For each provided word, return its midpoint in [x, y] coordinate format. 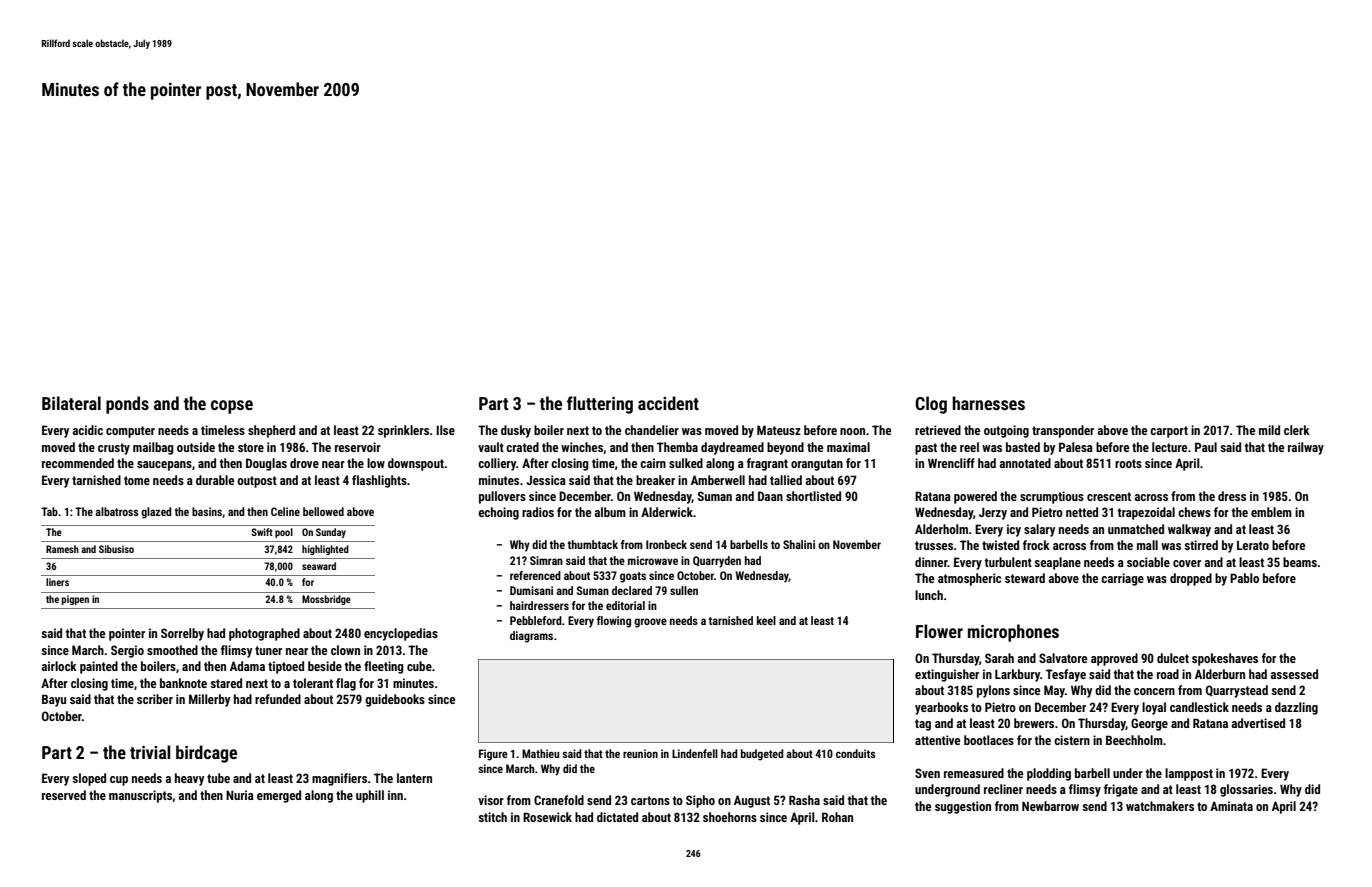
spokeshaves [1225, 659]
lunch [929, 595]
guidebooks [395, 700]
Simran [546, 560]
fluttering [600, 405]
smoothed [172, 650]
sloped [89, 779]
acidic [88, 430]
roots [1128, 463]
